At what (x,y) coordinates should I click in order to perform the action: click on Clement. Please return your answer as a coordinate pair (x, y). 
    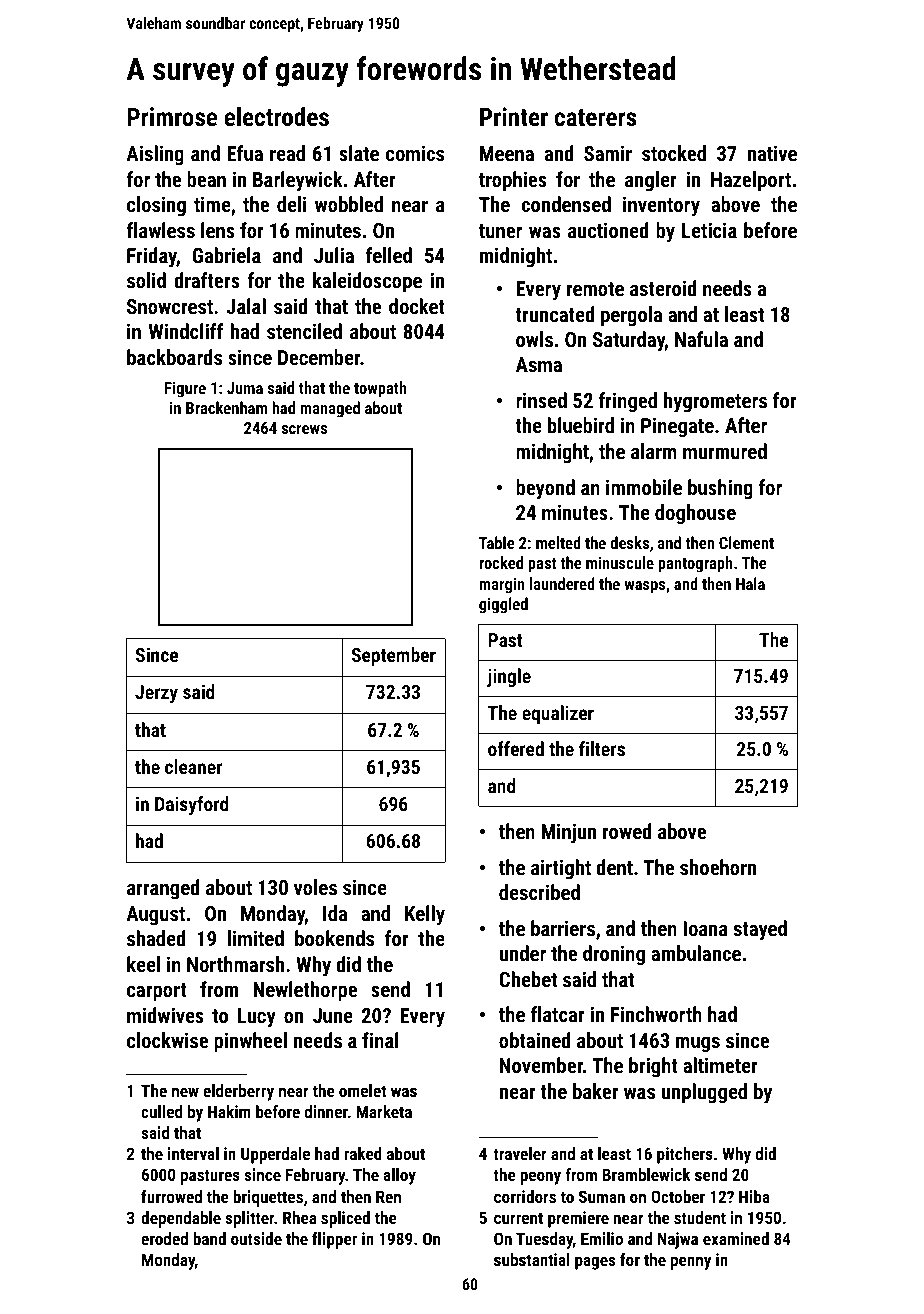
    Looking at the image, I should click on (746, 542).
